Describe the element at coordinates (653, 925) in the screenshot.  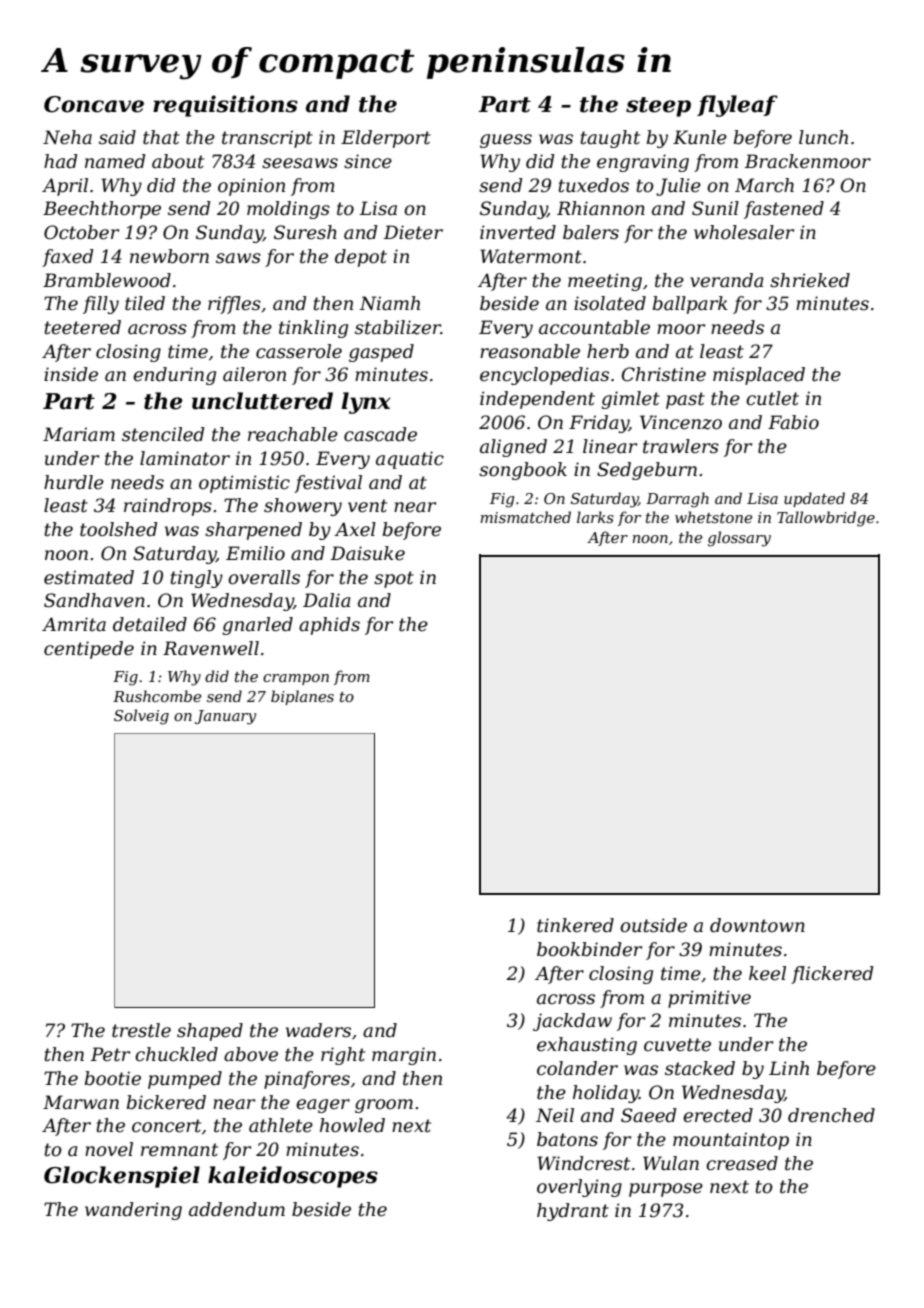
I see `outside` at that location.
